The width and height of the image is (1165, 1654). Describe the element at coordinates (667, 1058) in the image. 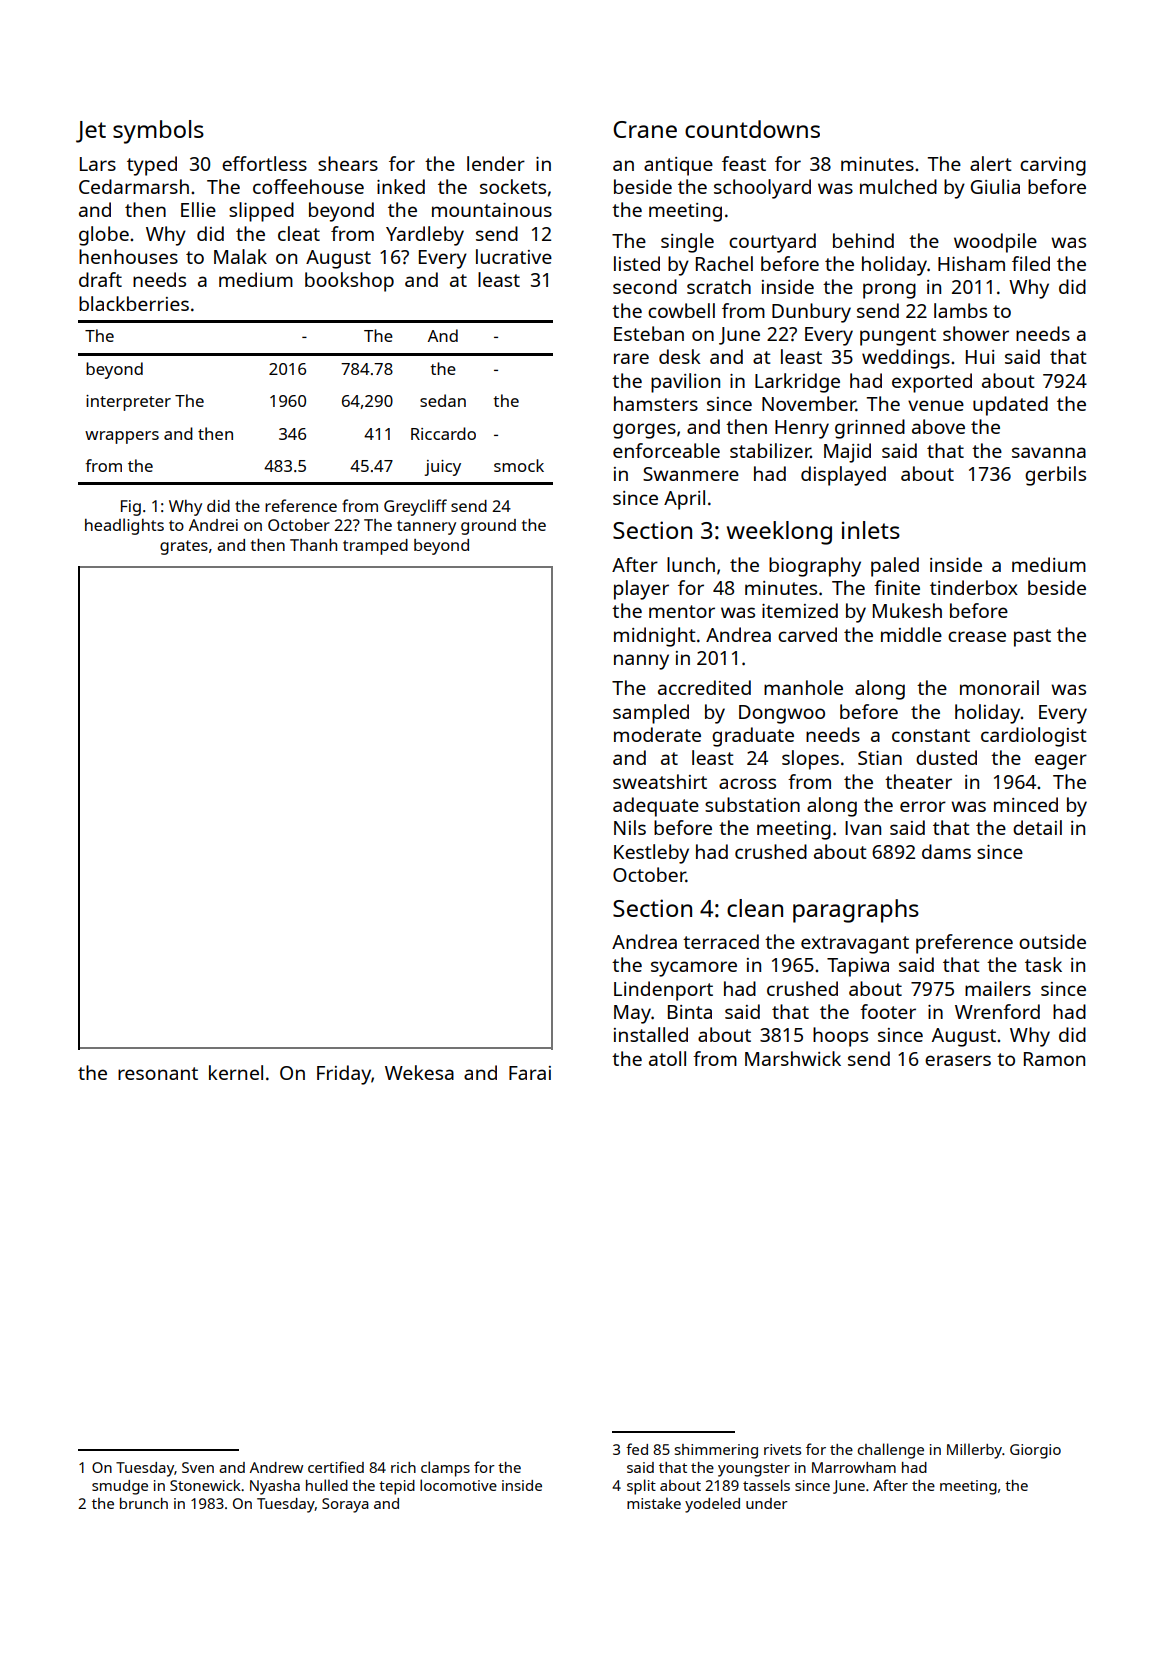

I see `atoll` at that location.
